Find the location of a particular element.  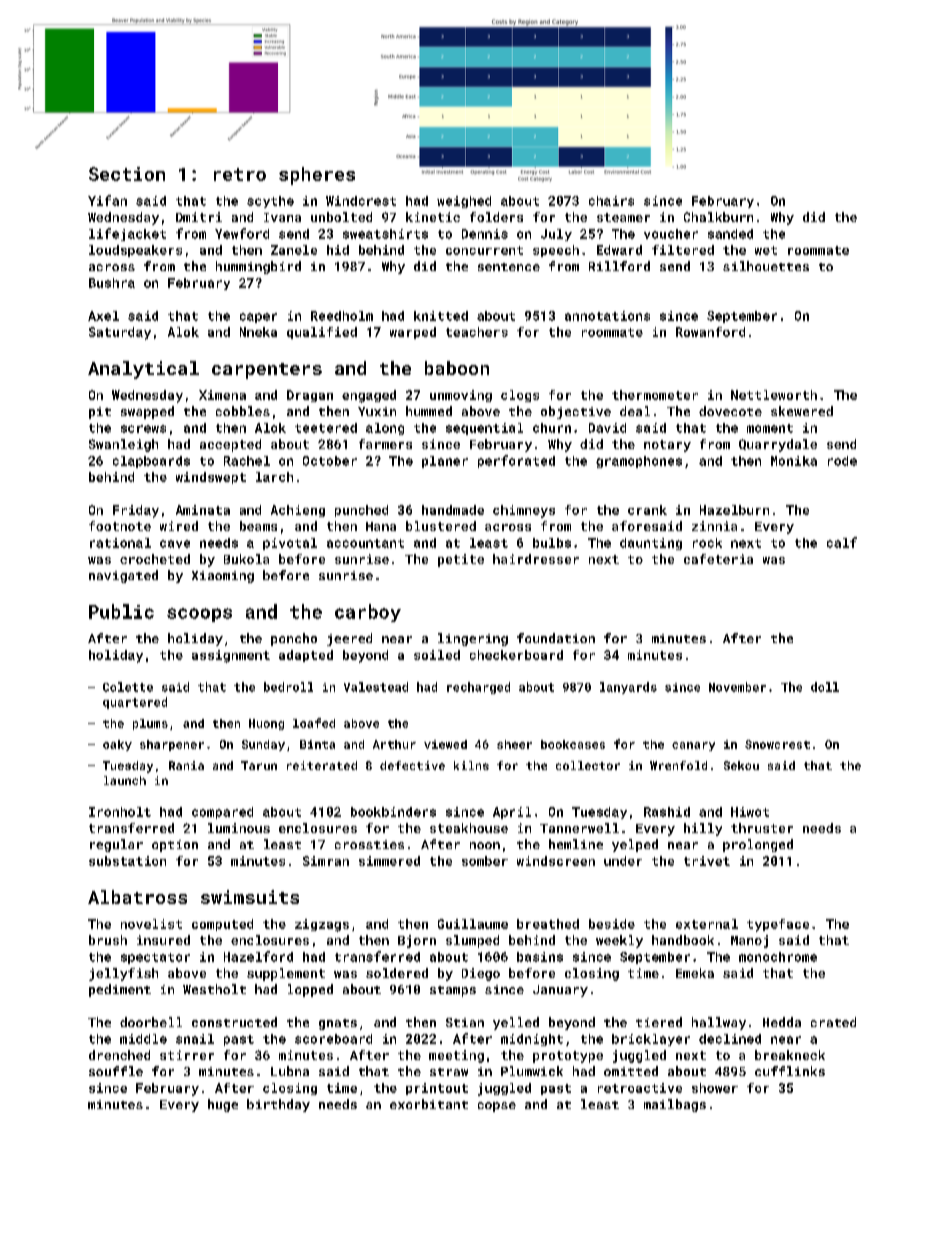

chairs is located at coordinates (611, 201).
